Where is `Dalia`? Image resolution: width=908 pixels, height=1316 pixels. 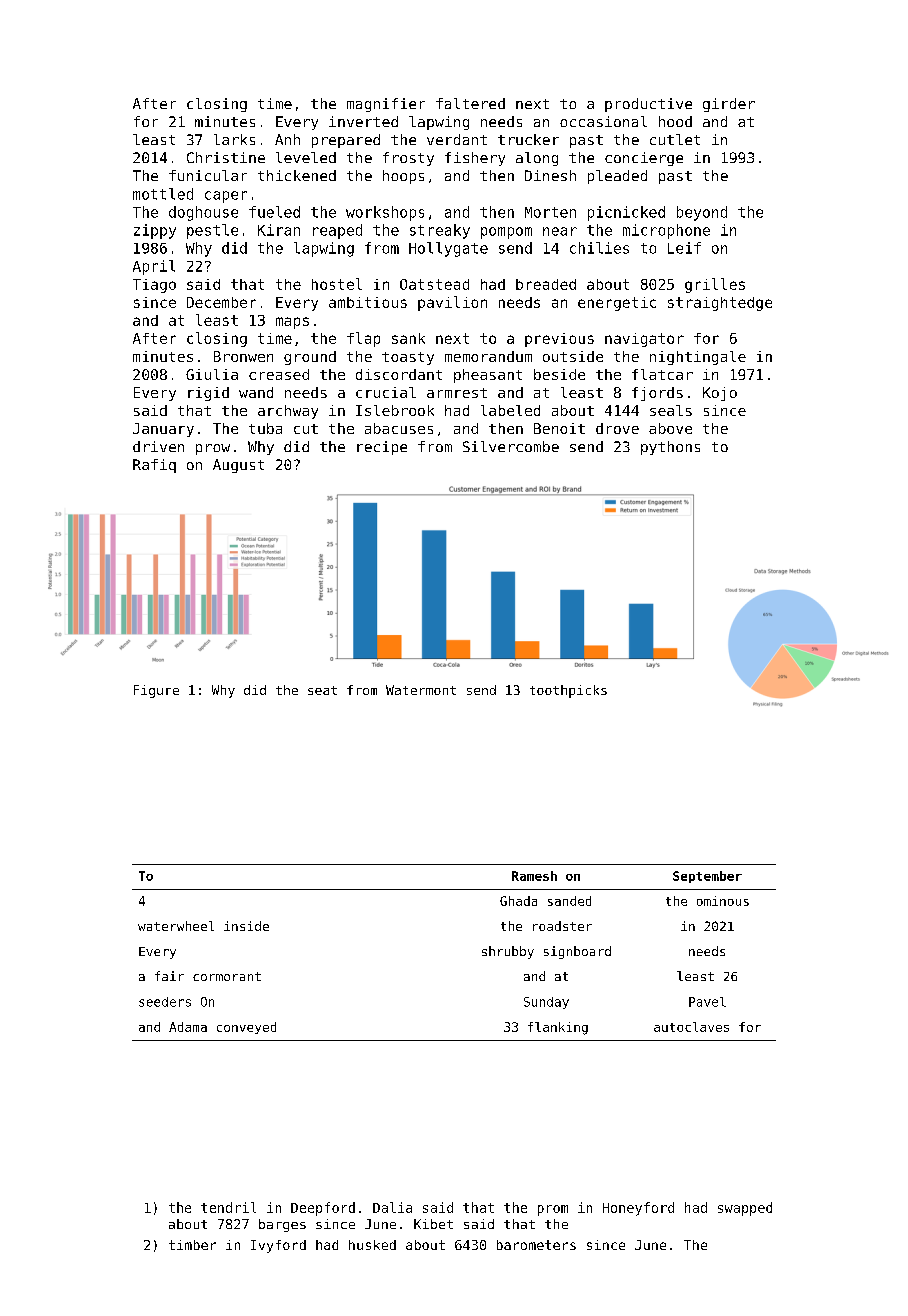 Dalia is located at coordinates (392, 1207).
